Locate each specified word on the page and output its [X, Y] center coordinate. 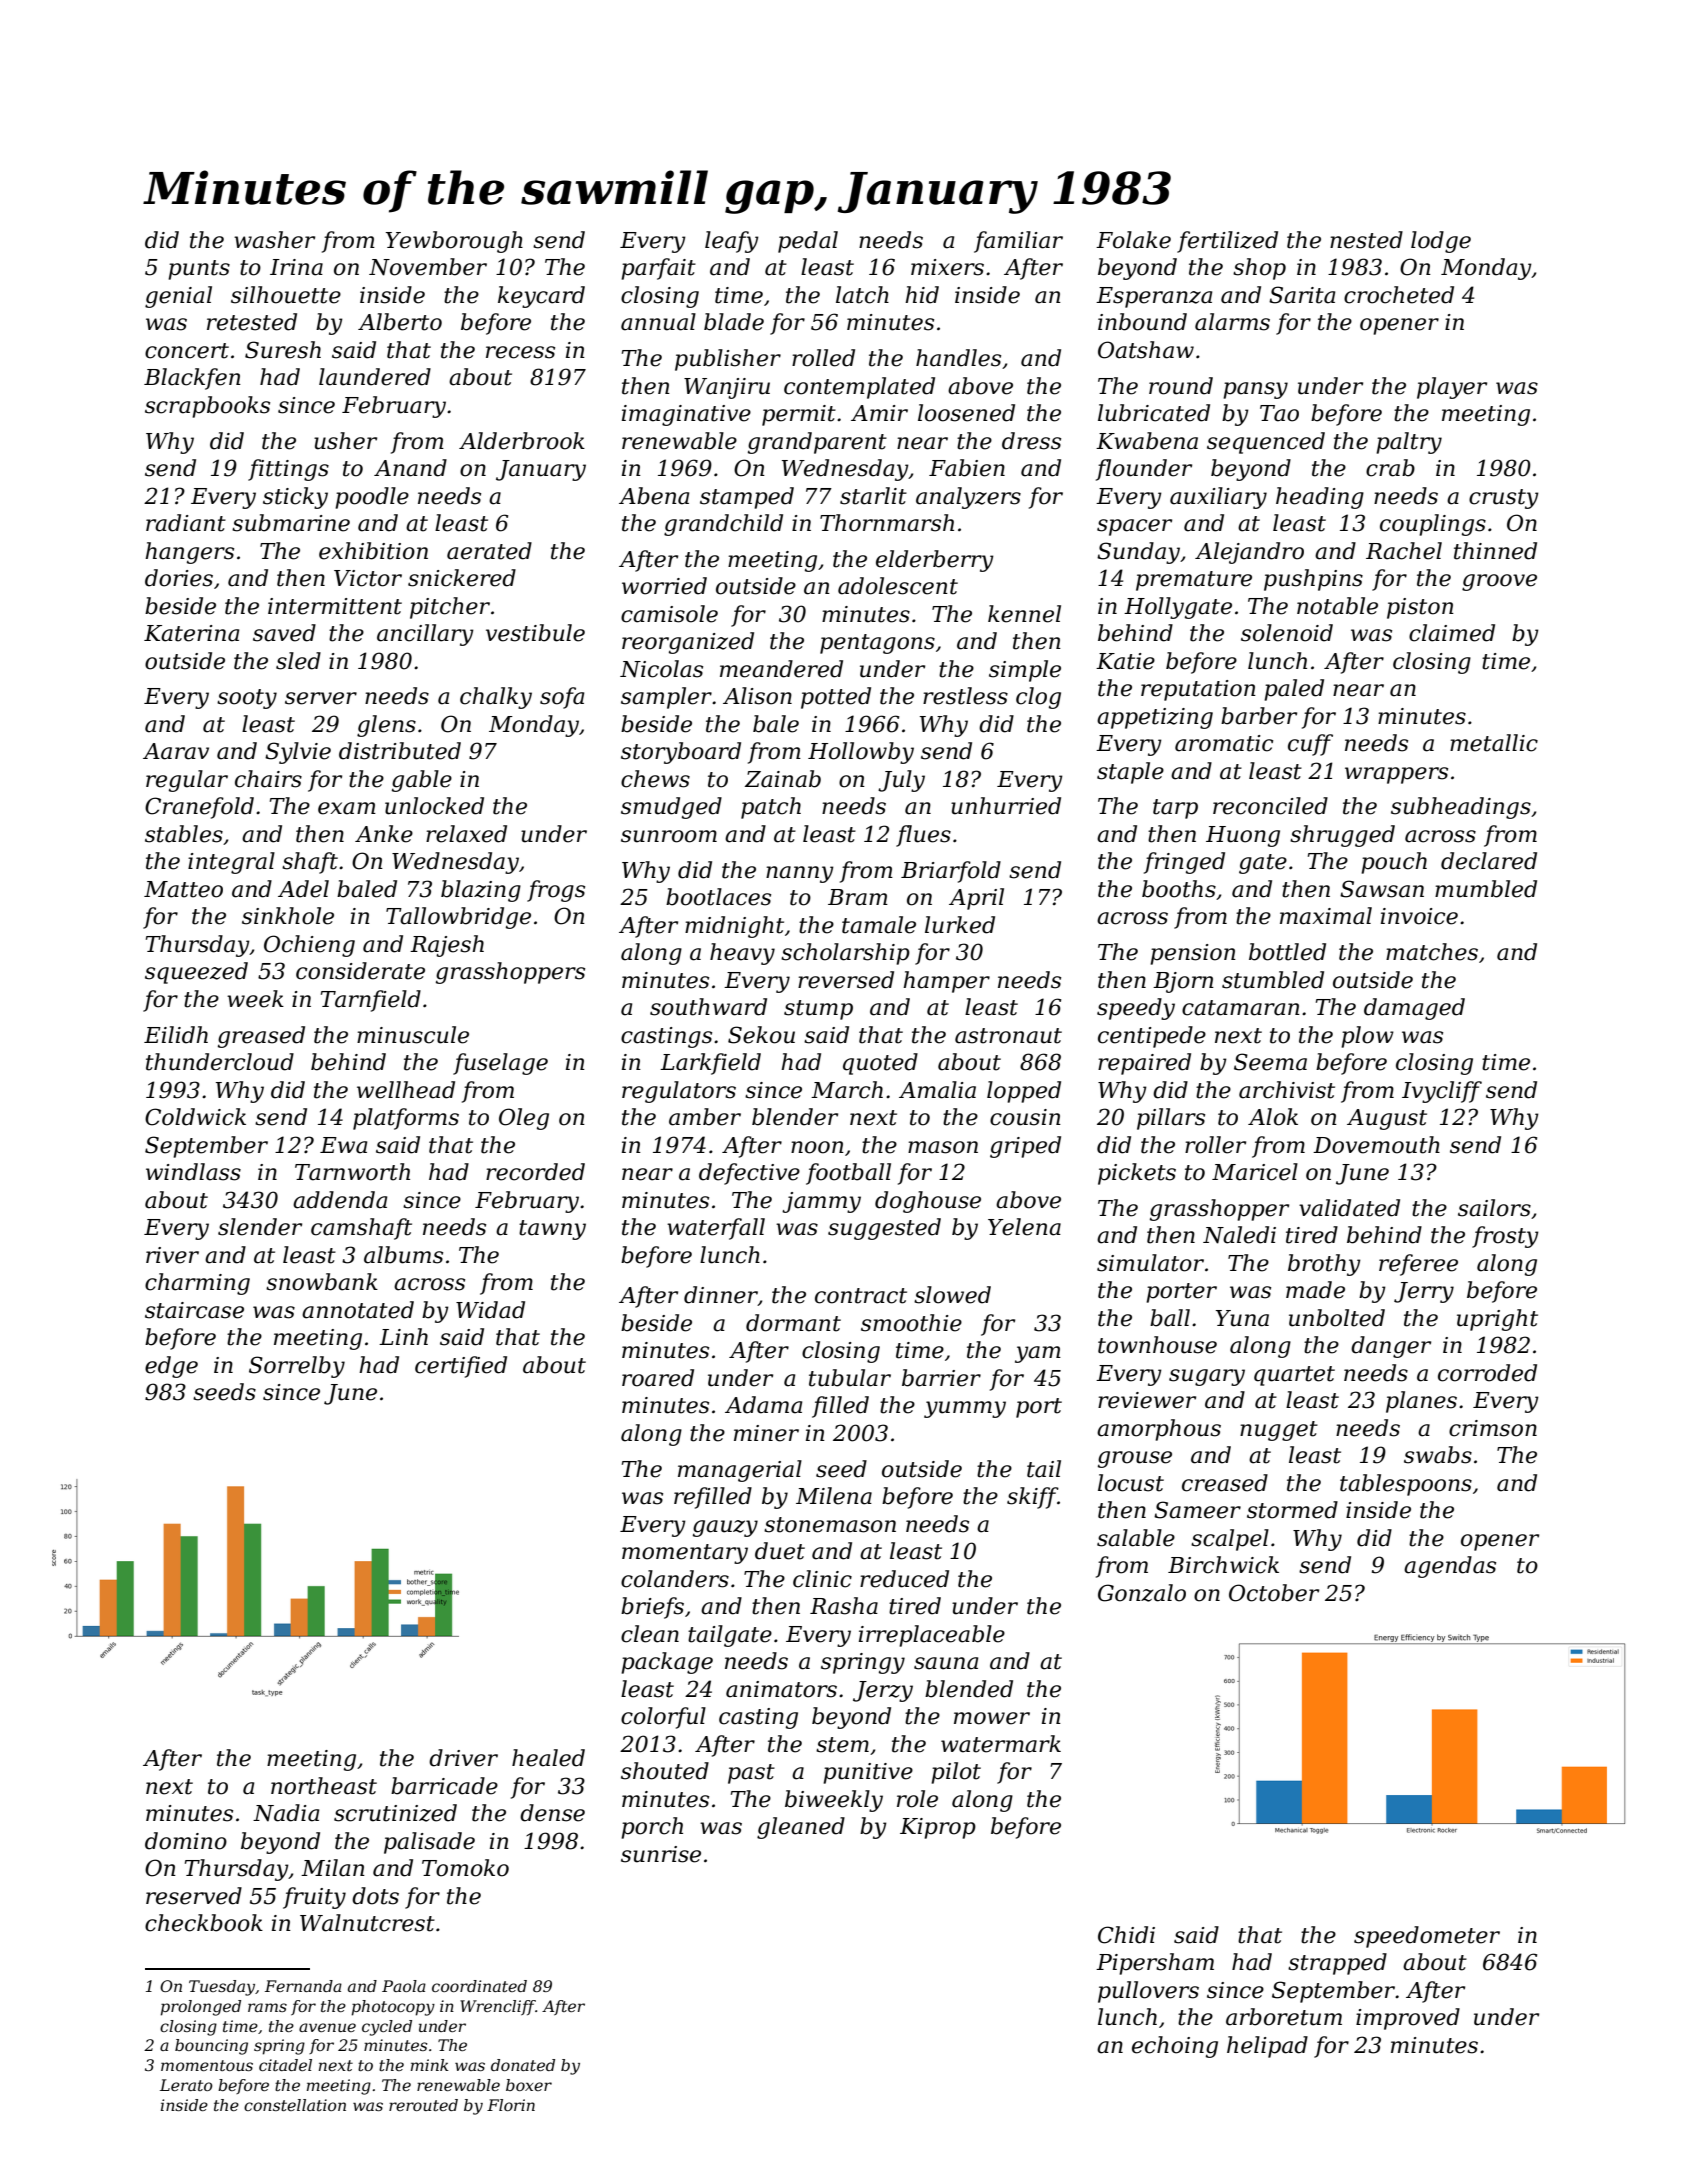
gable [422, 781]
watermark [1001, 1744]
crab [1390, 468]
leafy [732, 242]
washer [274, 240]
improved [1408, 2019]
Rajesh [447, 946]
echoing [1175, 2047]
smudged [671, 808]
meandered [781, 669]
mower [992, 1718]
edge [171, 1367]
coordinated [479, 1986]
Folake [1133, 240]
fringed [1184, 863]
